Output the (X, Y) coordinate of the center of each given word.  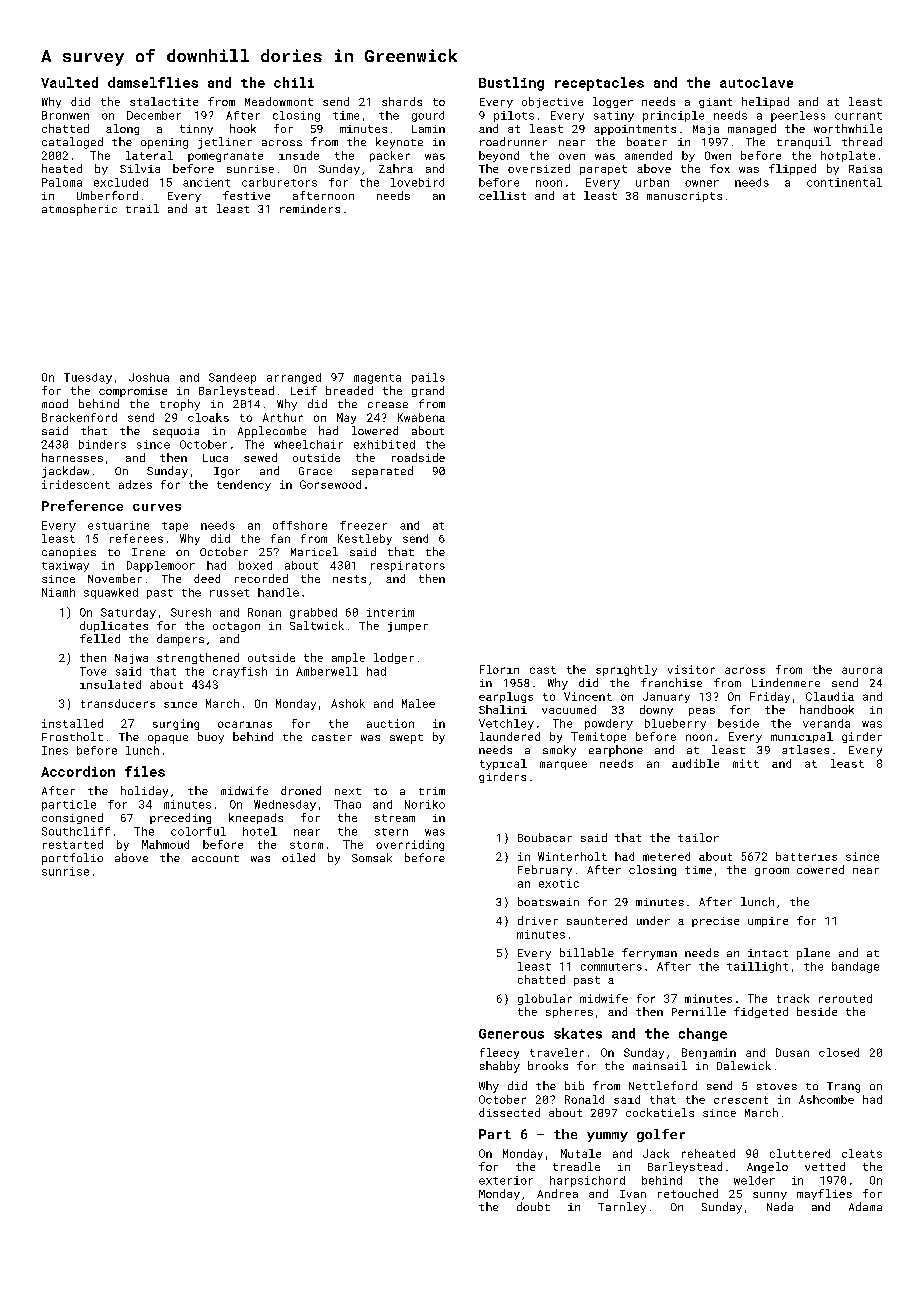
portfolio (72, 859)
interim (390, 612)
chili (294, 82)
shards (402, 101)
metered (666, 856)
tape (175, 527)
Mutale (581, 1153)
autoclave (756, 82)
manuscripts (684, 197)
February (545, 870)
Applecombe (272, 432)
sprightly (626, 670)
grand (428, 391)
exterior (506, 1180)
